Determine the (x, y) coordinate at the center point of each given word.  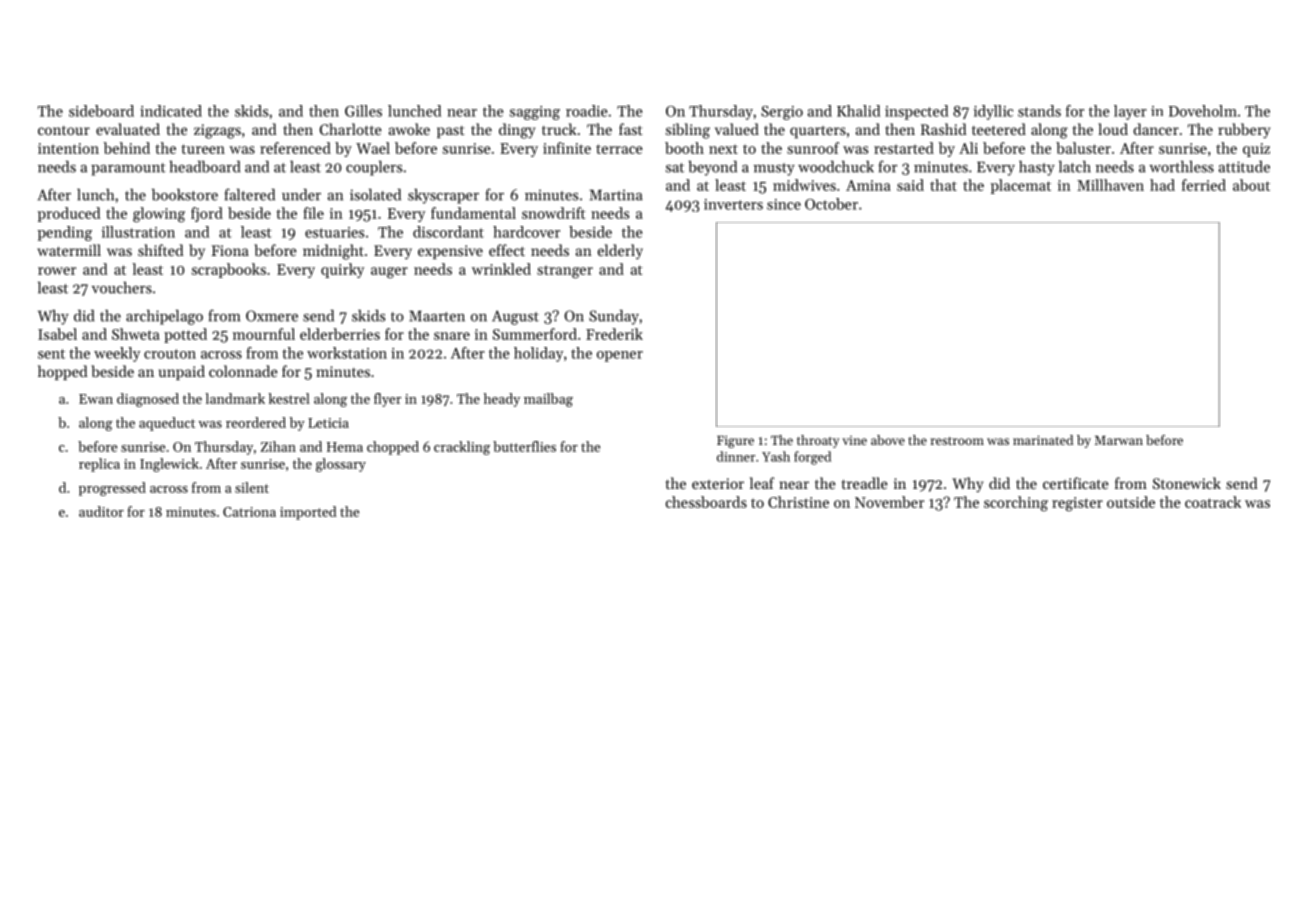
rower (57, 271)
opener (620, 356)
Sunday (614, 317)
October (831, 204)
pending (65, 233)
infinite (567, 148)
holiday (538, 354)
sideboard (101, 111)
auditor (101, 511)
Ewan (96, 399)
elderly (620, 252)
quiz (1256, 150)
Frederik (614, 334)
